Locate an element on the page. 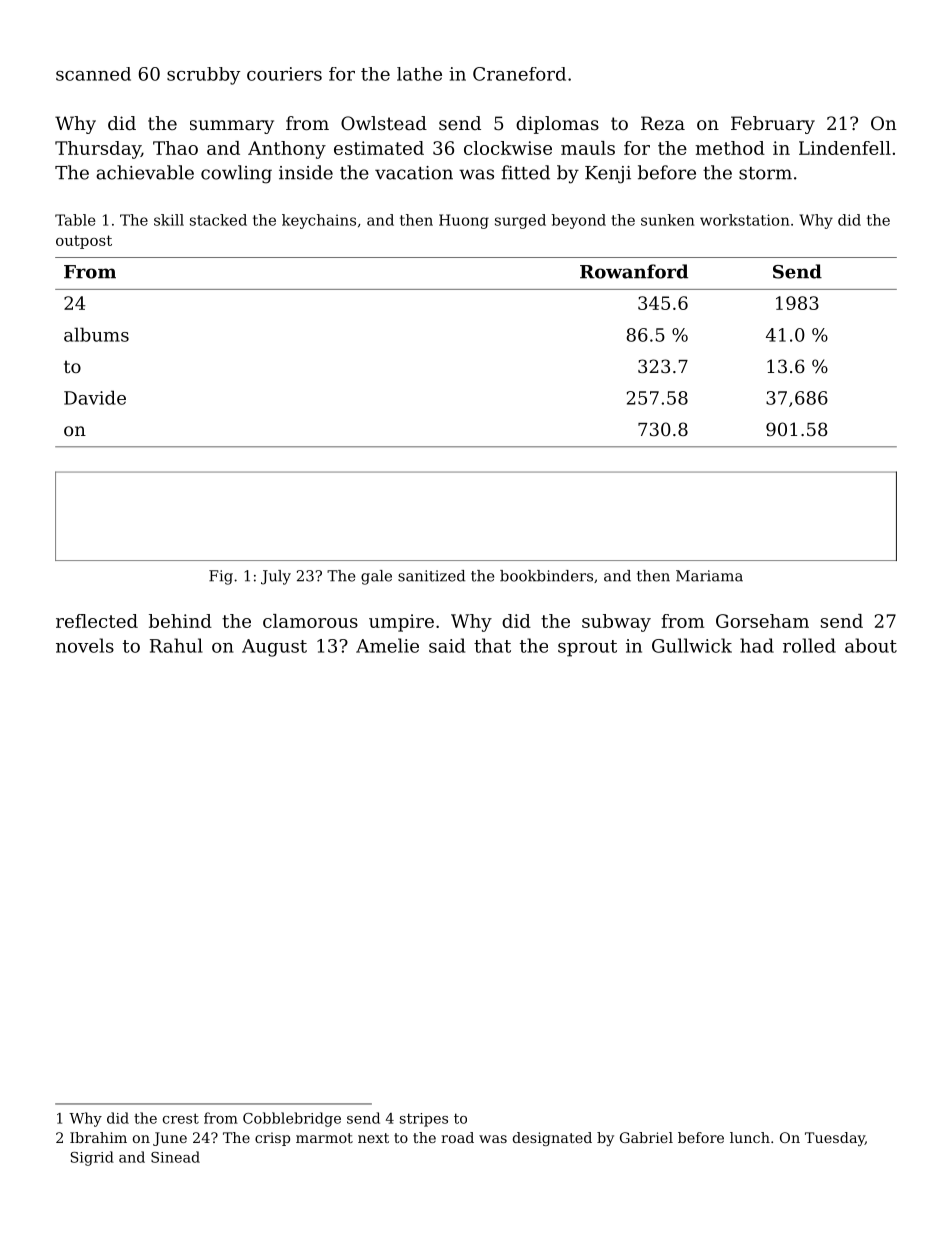  albums is located at coordinates (96, 334).
